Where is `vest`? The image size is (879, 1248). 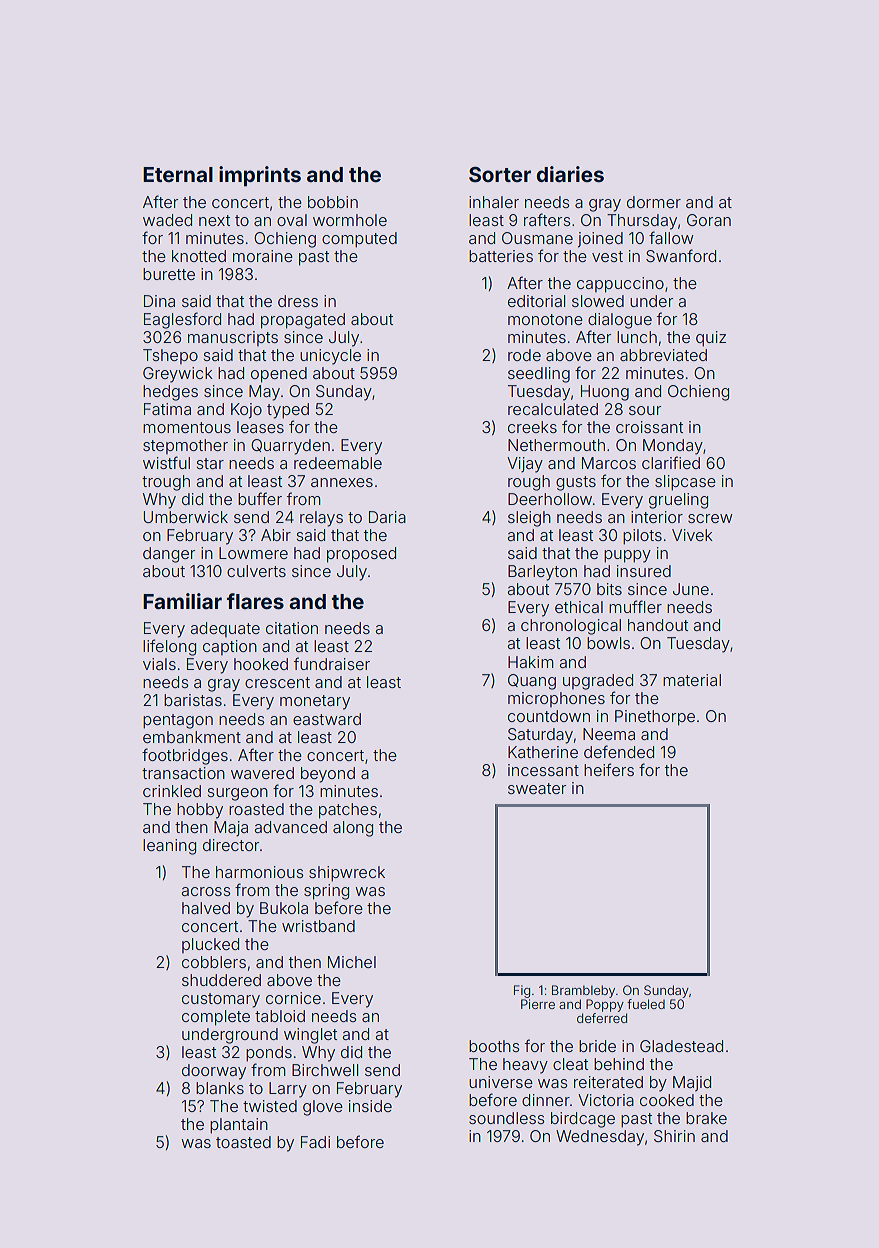
vest is located at coordinates (607, 256).
